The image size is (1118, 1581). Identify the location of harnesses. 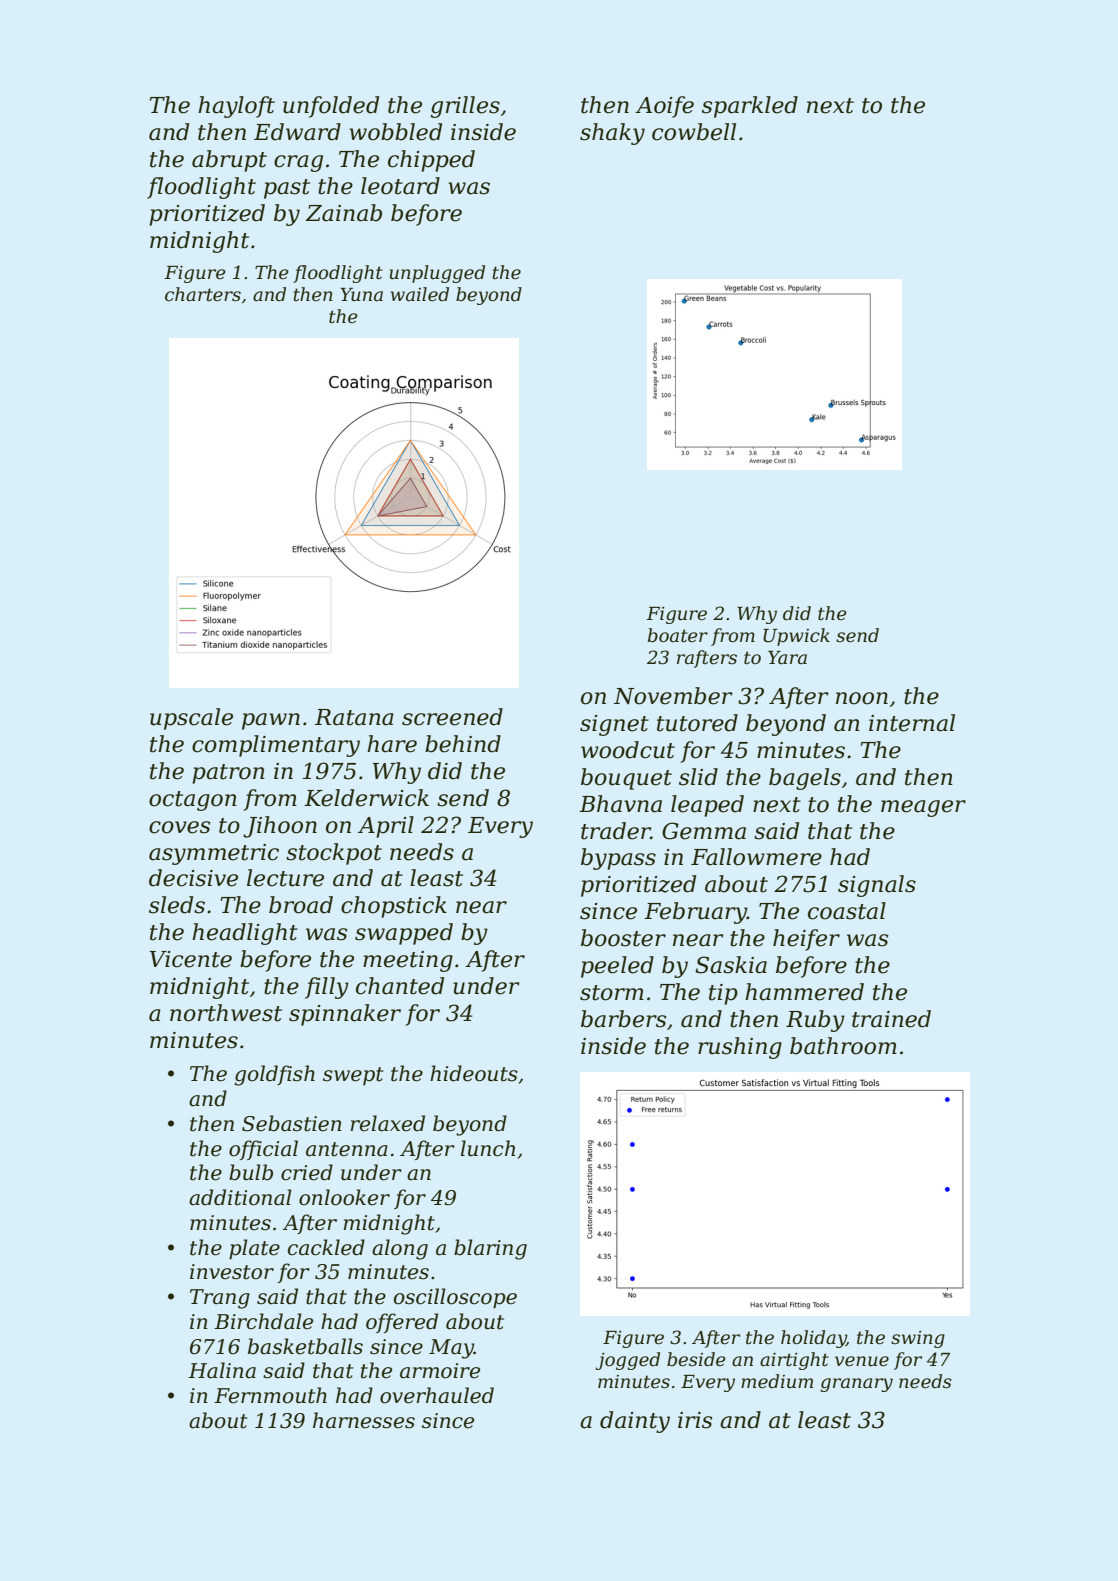
(364, 1420).
